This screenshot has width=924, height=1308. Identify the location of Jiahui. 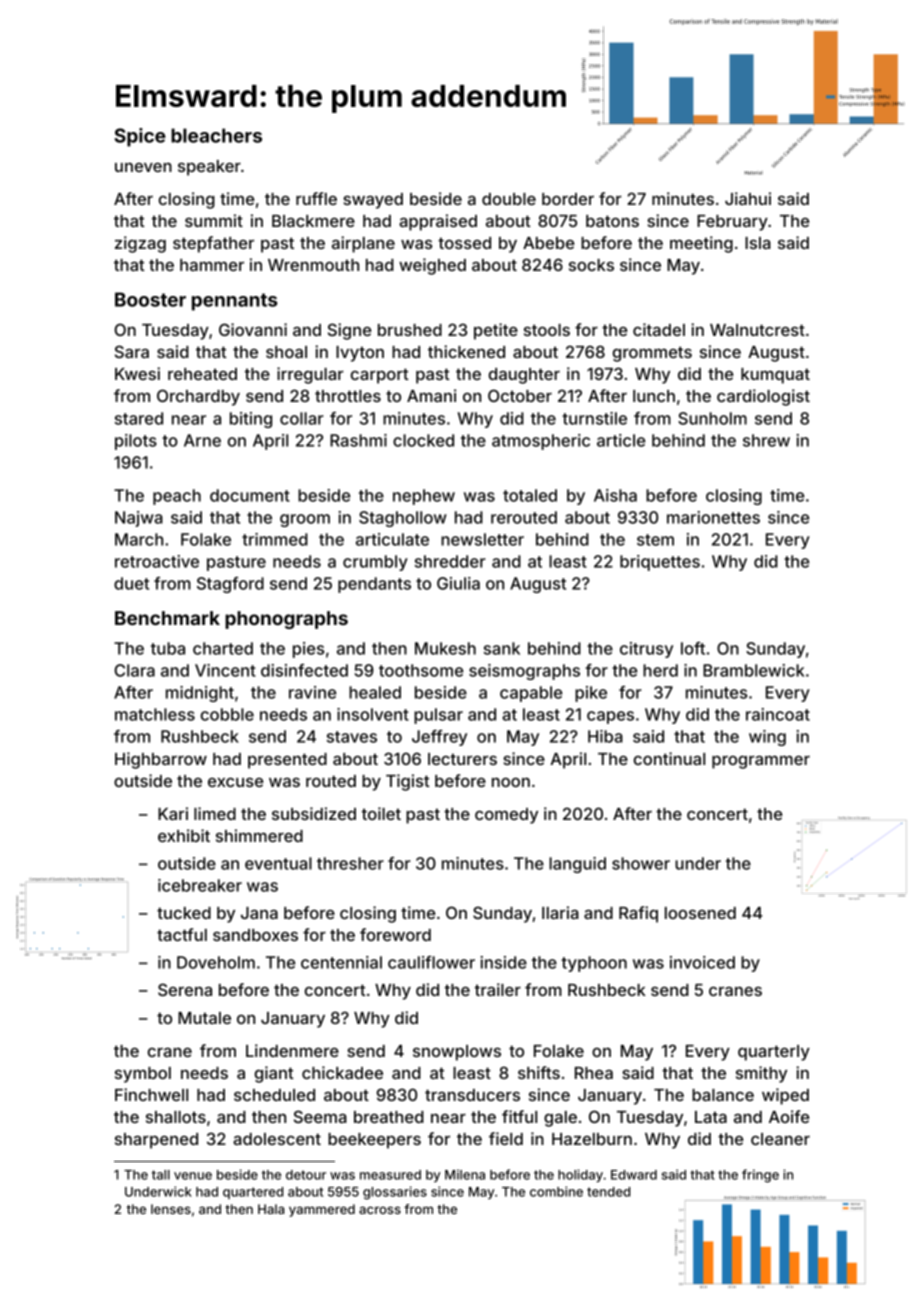
(748, 198).
